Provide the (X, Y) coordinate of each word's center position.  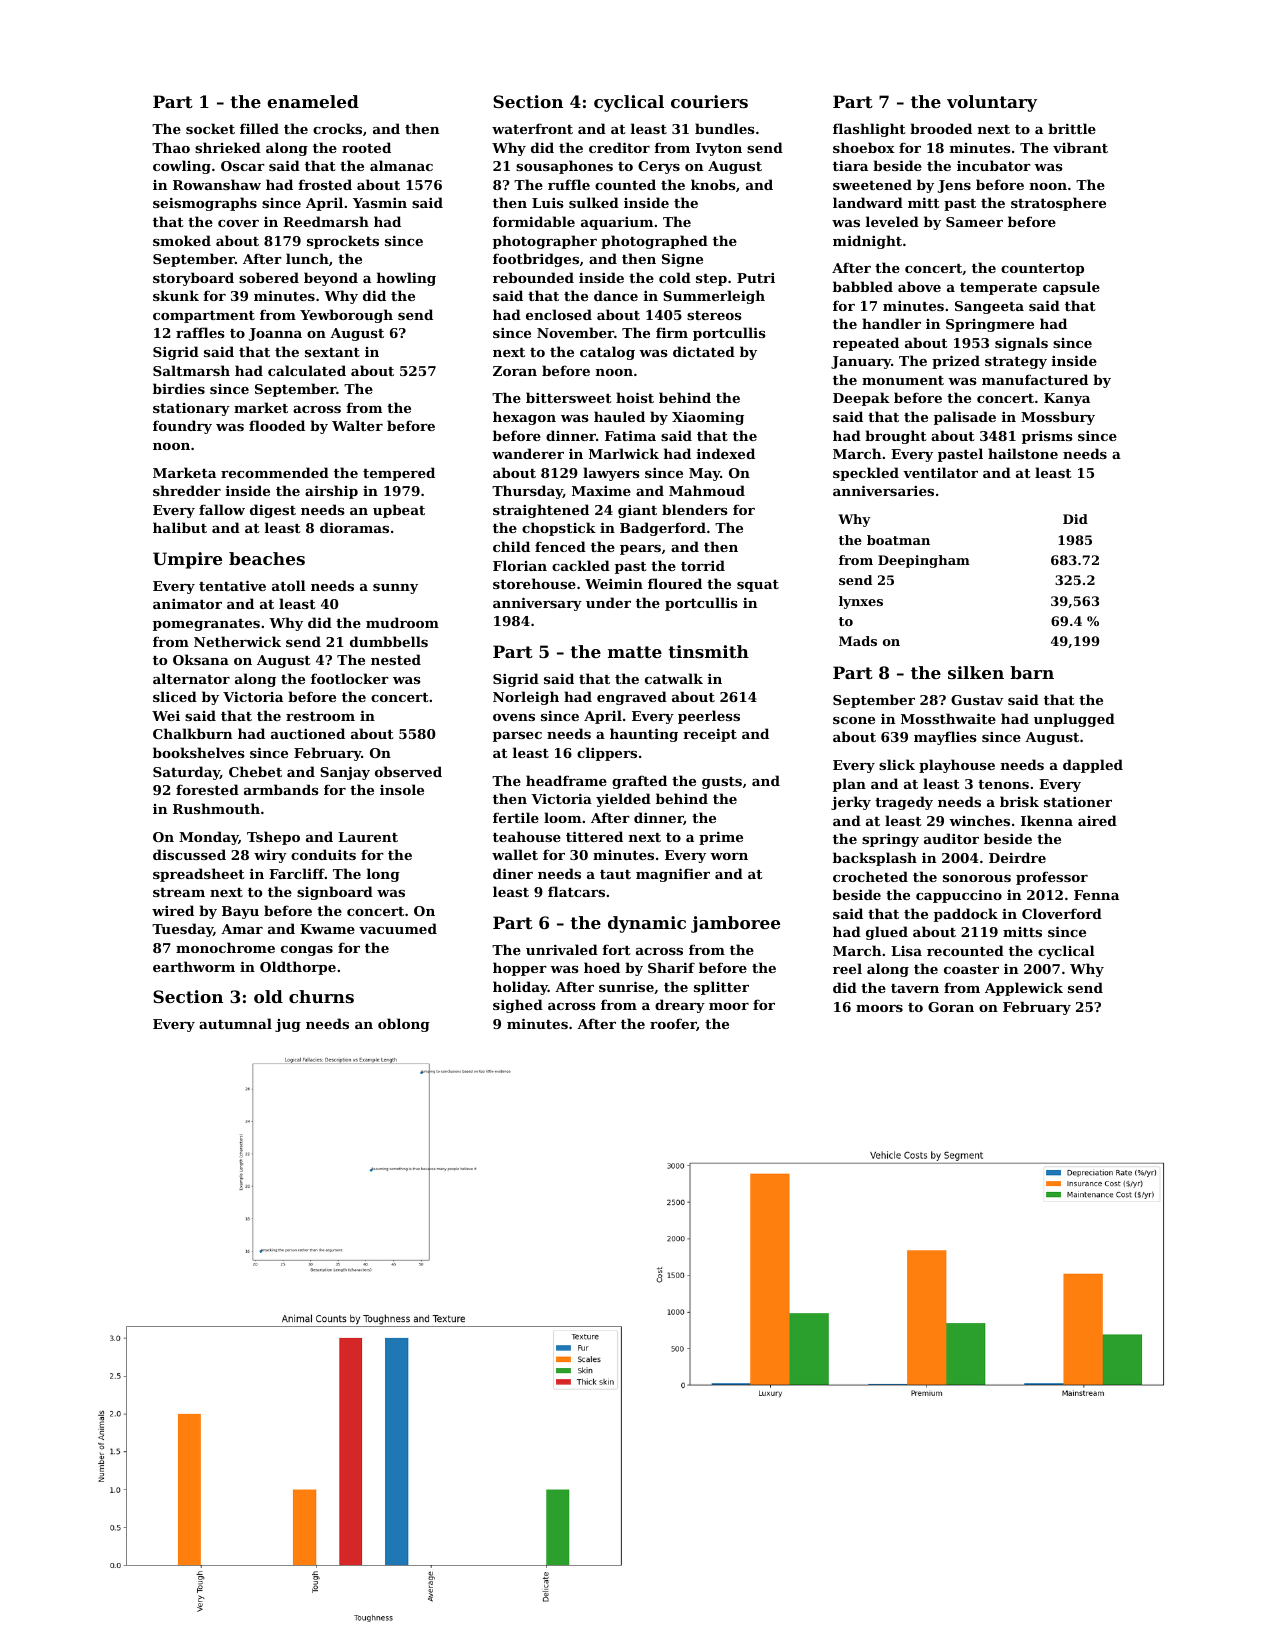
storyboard (193, 279)
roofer (673, 1024)
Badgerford (663, 529)
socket (210, 128)
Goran (951, 1007)
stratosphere (1058, 204)
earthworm (194, 966)
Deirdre (1017, 857)
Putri (756, 278)
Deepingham (924, 561)
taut (615, 874)
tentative (232, 585)
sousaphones (564, 167)
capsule (1071, 288)
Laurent (368, 837)
